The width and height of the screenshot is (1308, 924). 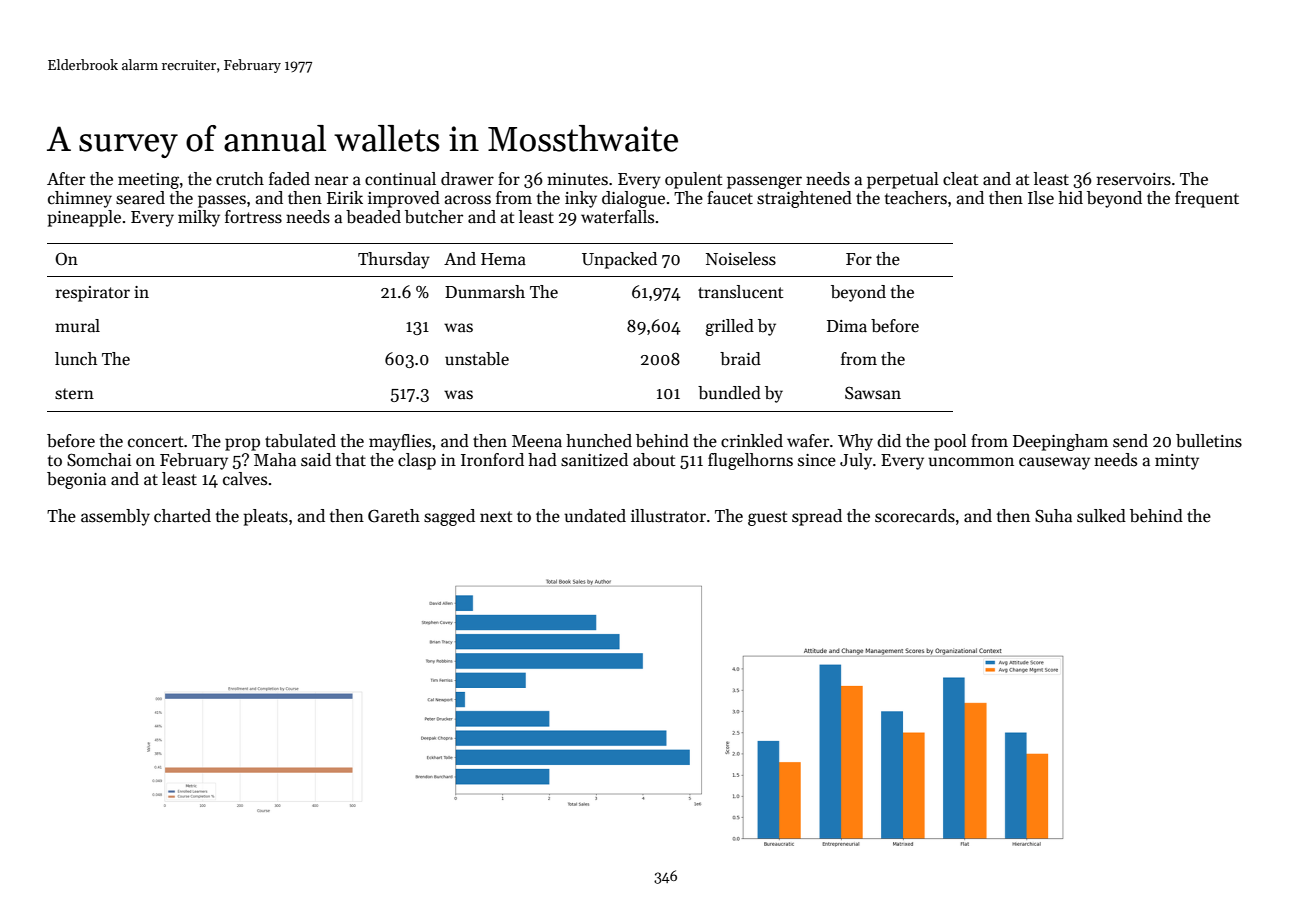 I want to click on reservoirs, so click(x=1134, y=179).
